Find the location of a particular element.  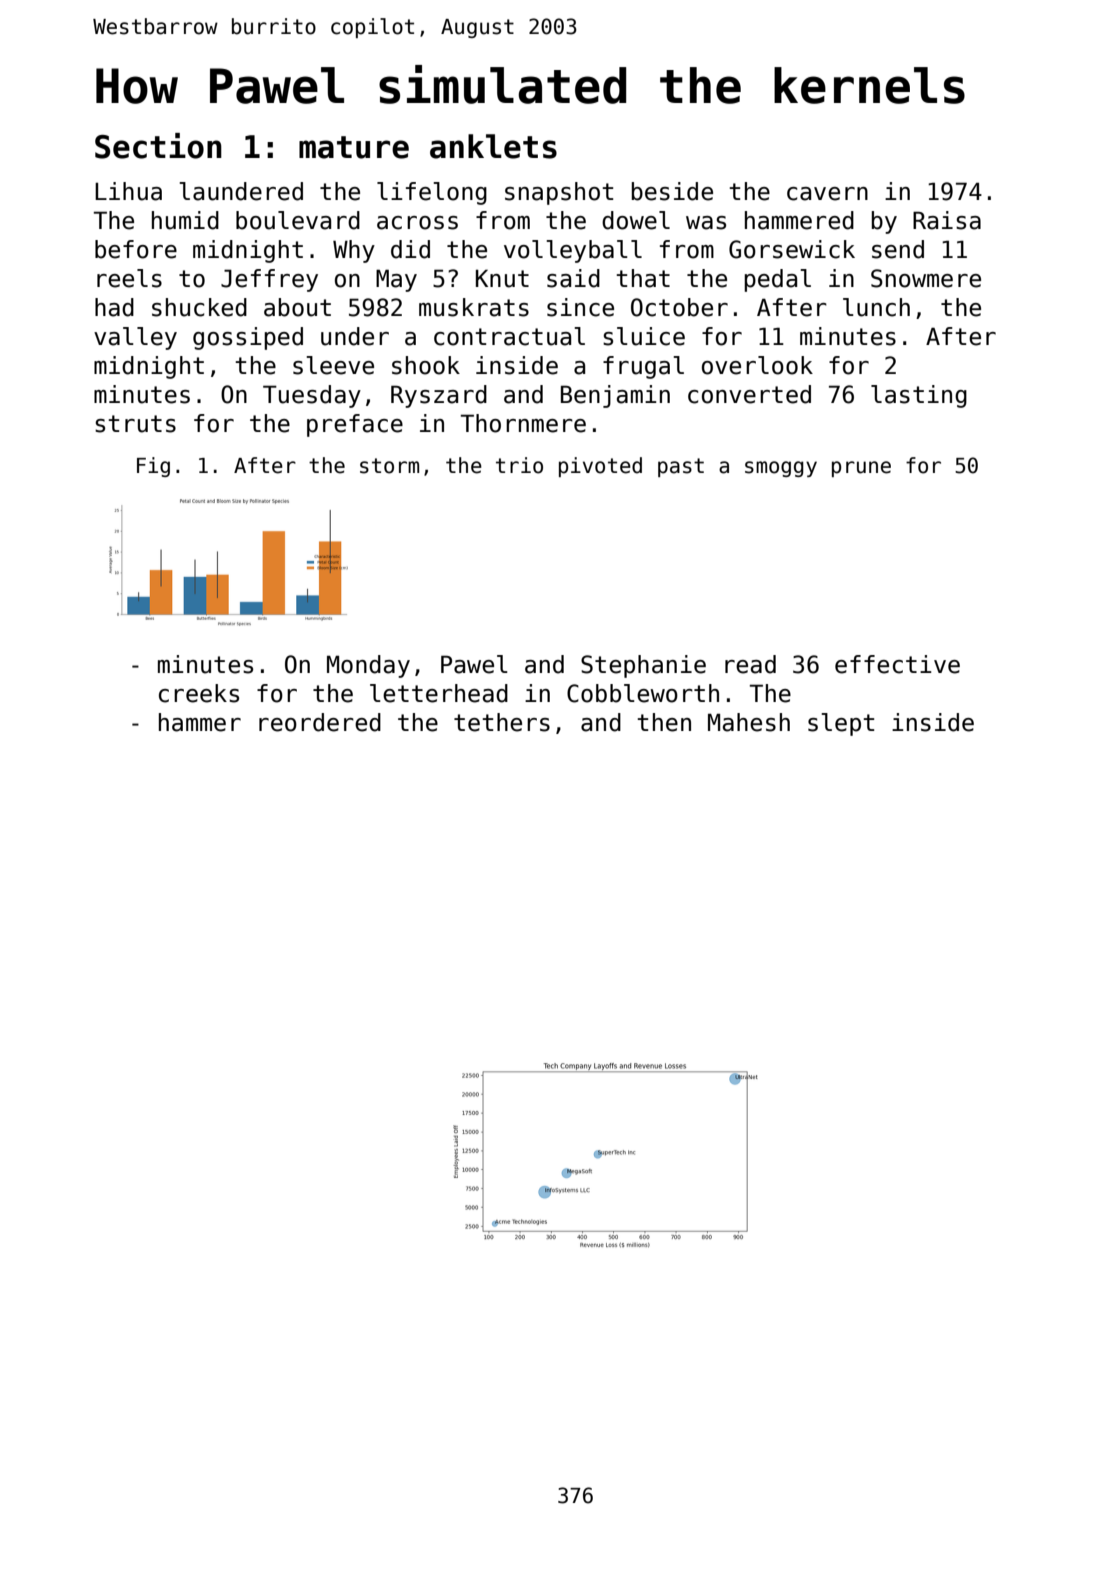

Lihua is located at coordinates (128, 191).
